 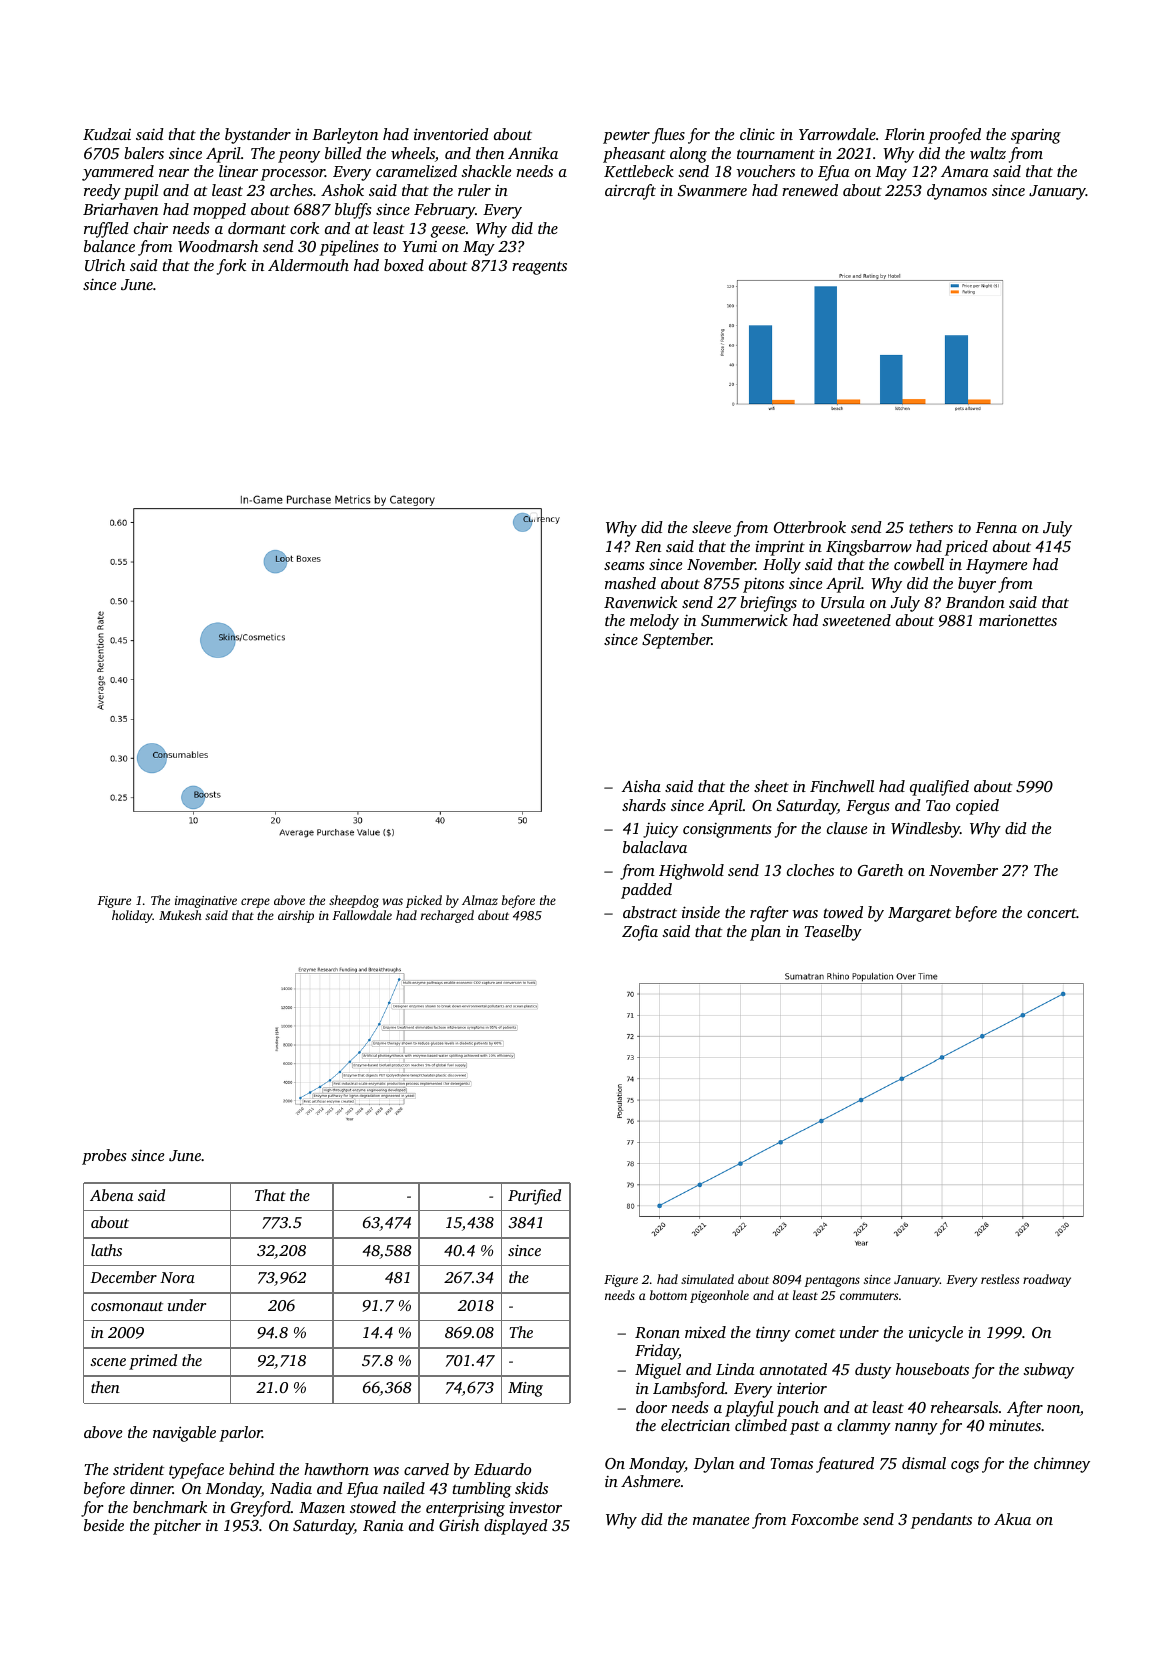 I want to click on pentagons, so click(x=832, y=1281).
